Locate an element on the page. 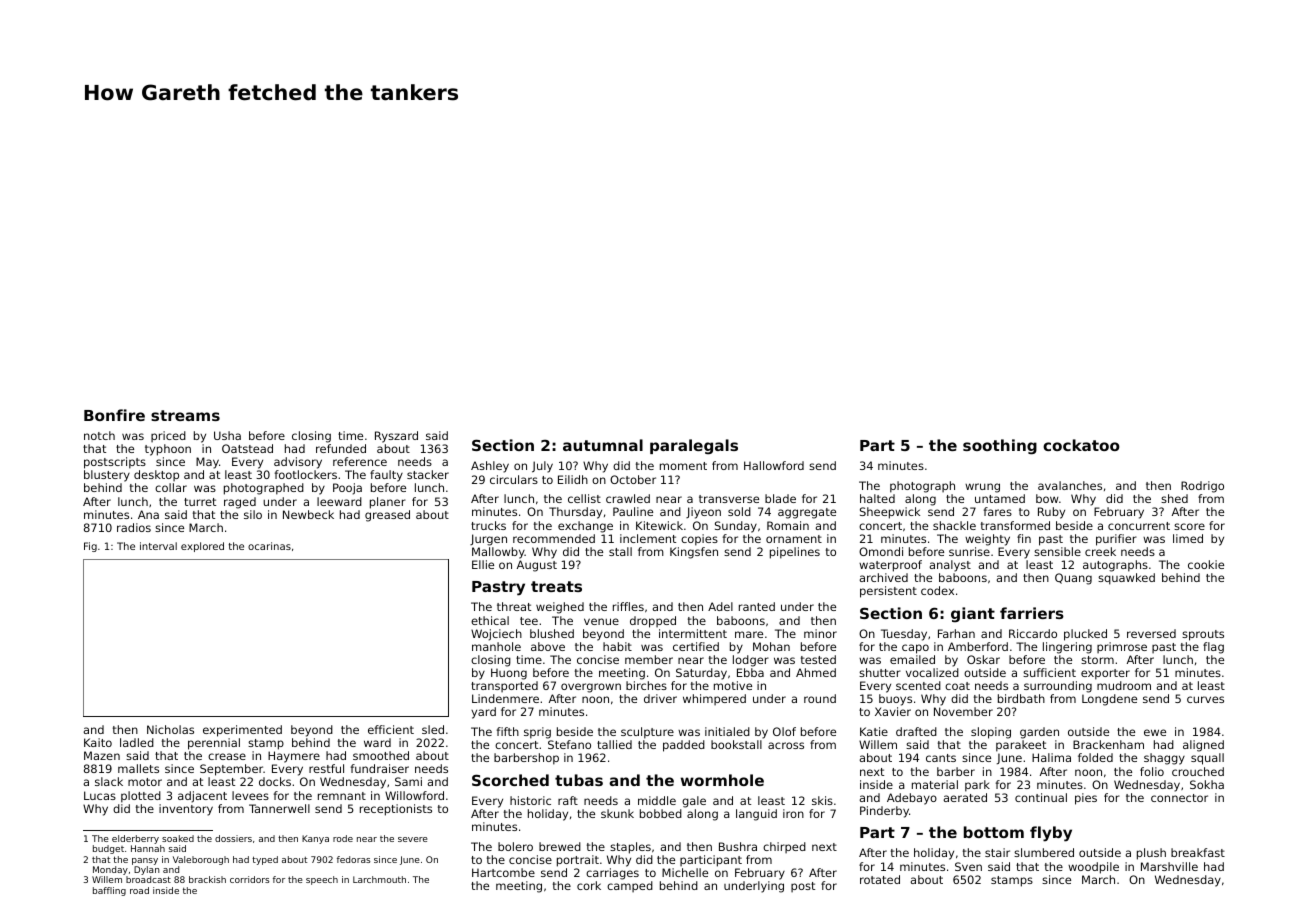 This page has width=1308, height=924. paralegals is located at coordinates (694, 447).
